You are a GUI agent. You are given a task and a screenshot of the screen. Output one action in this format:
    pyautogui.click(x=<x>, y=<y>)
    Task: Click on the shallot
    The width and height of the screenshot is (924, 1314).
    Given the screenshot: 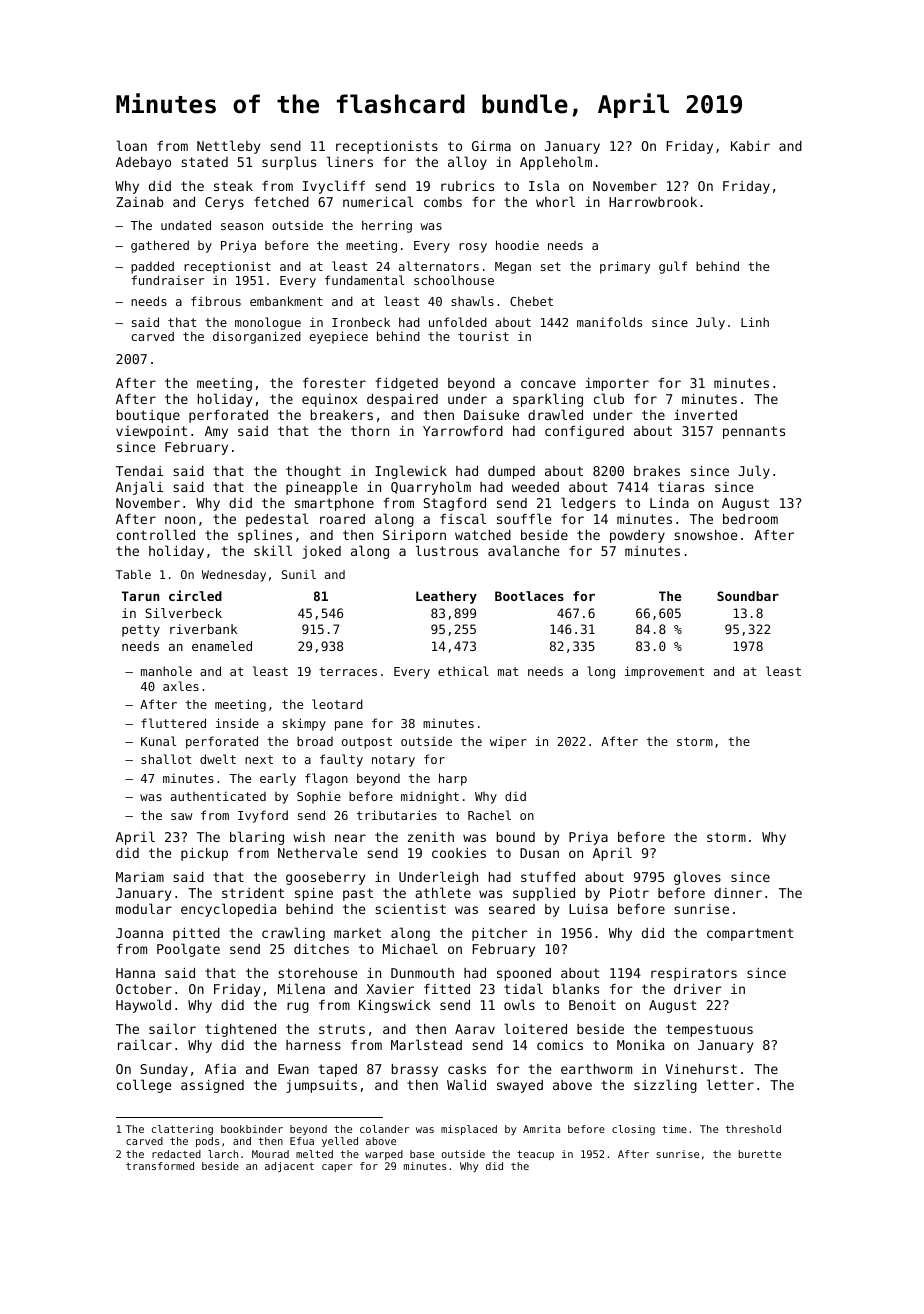 What is the action you would take?
    pyautogui.click(x=166, y=759)
